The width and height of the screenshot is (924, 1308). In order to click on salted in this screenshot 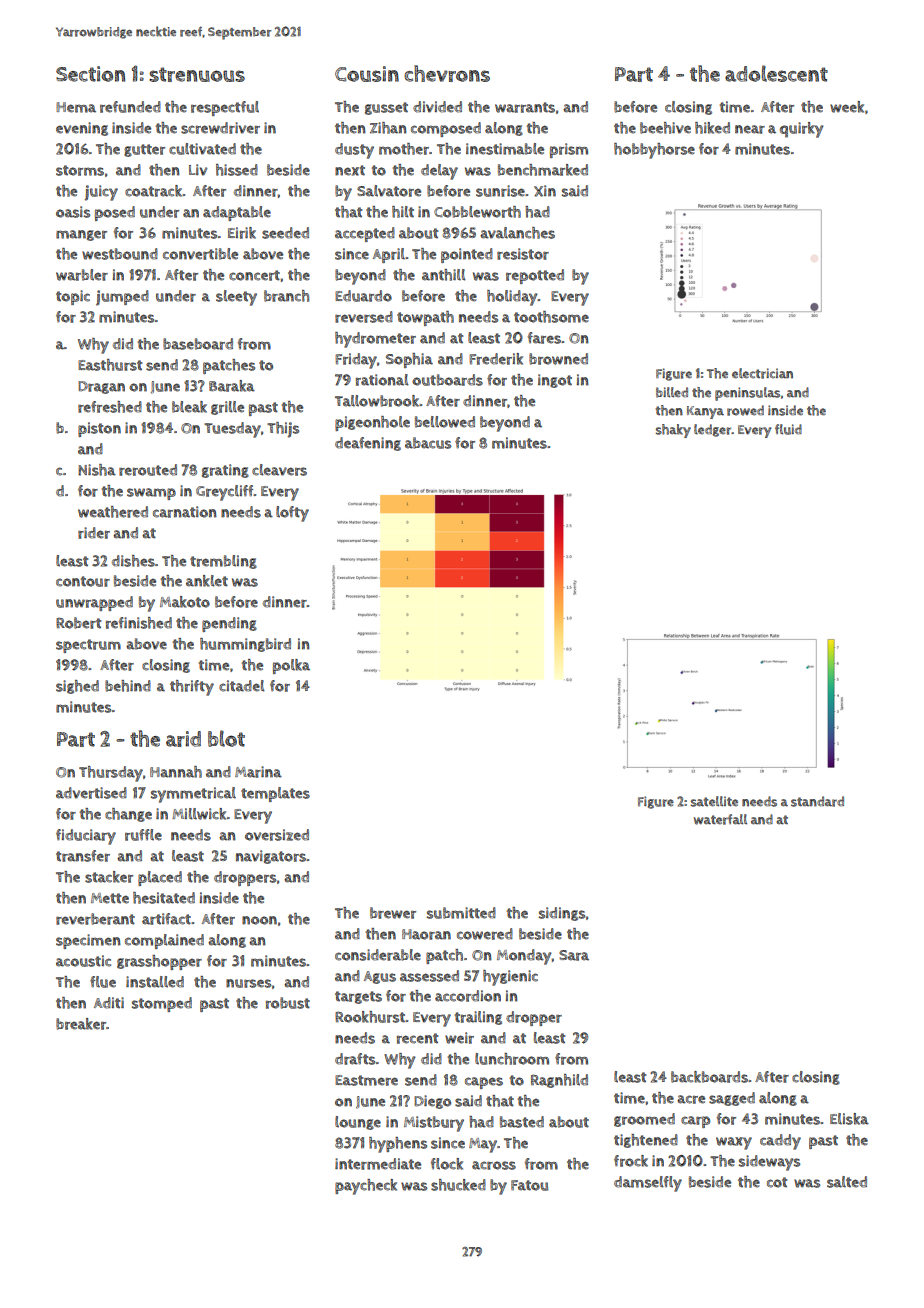, I will do `click(847, 1182)`.
